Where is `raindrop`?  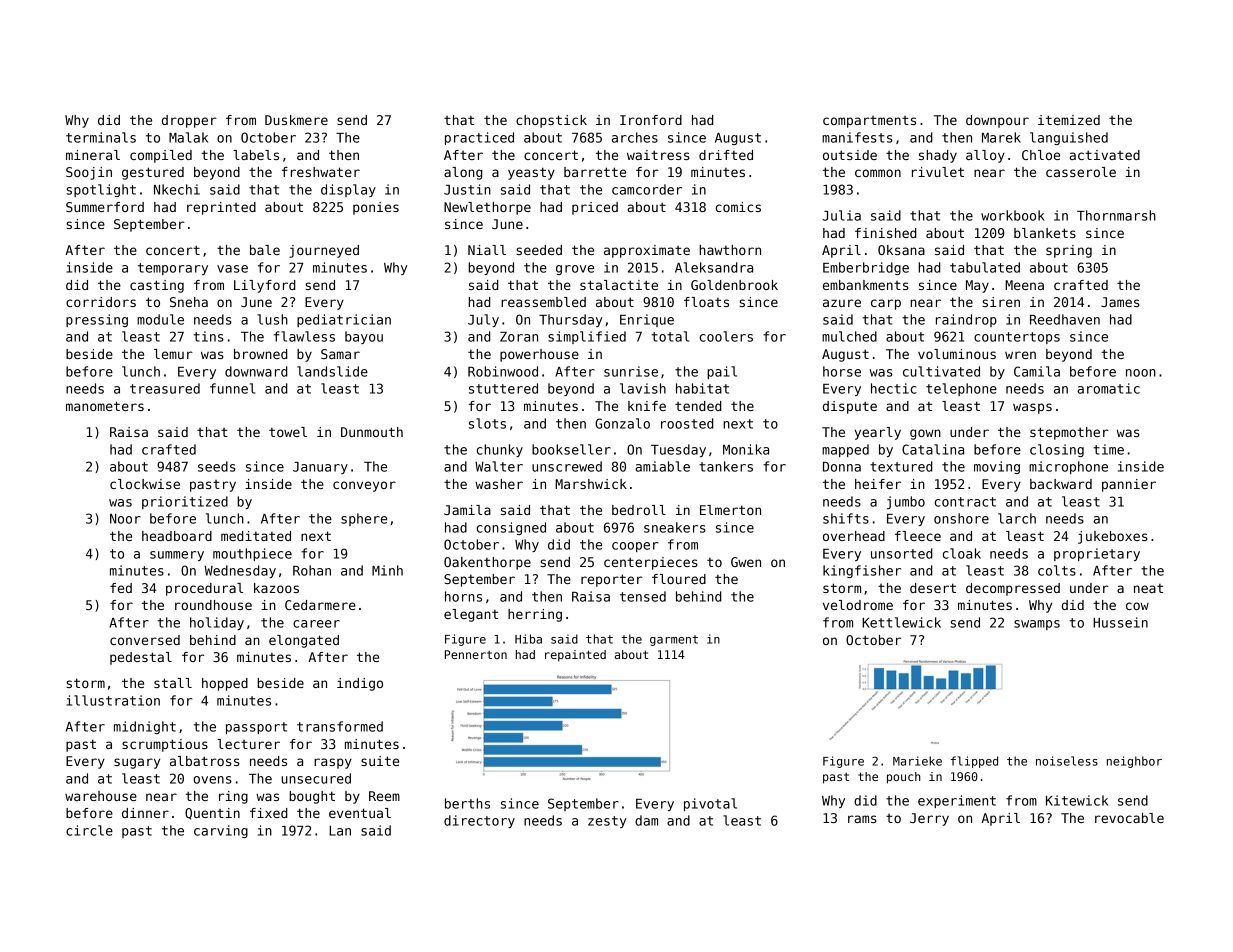
raindrop is located at coordinates (966, 320).
